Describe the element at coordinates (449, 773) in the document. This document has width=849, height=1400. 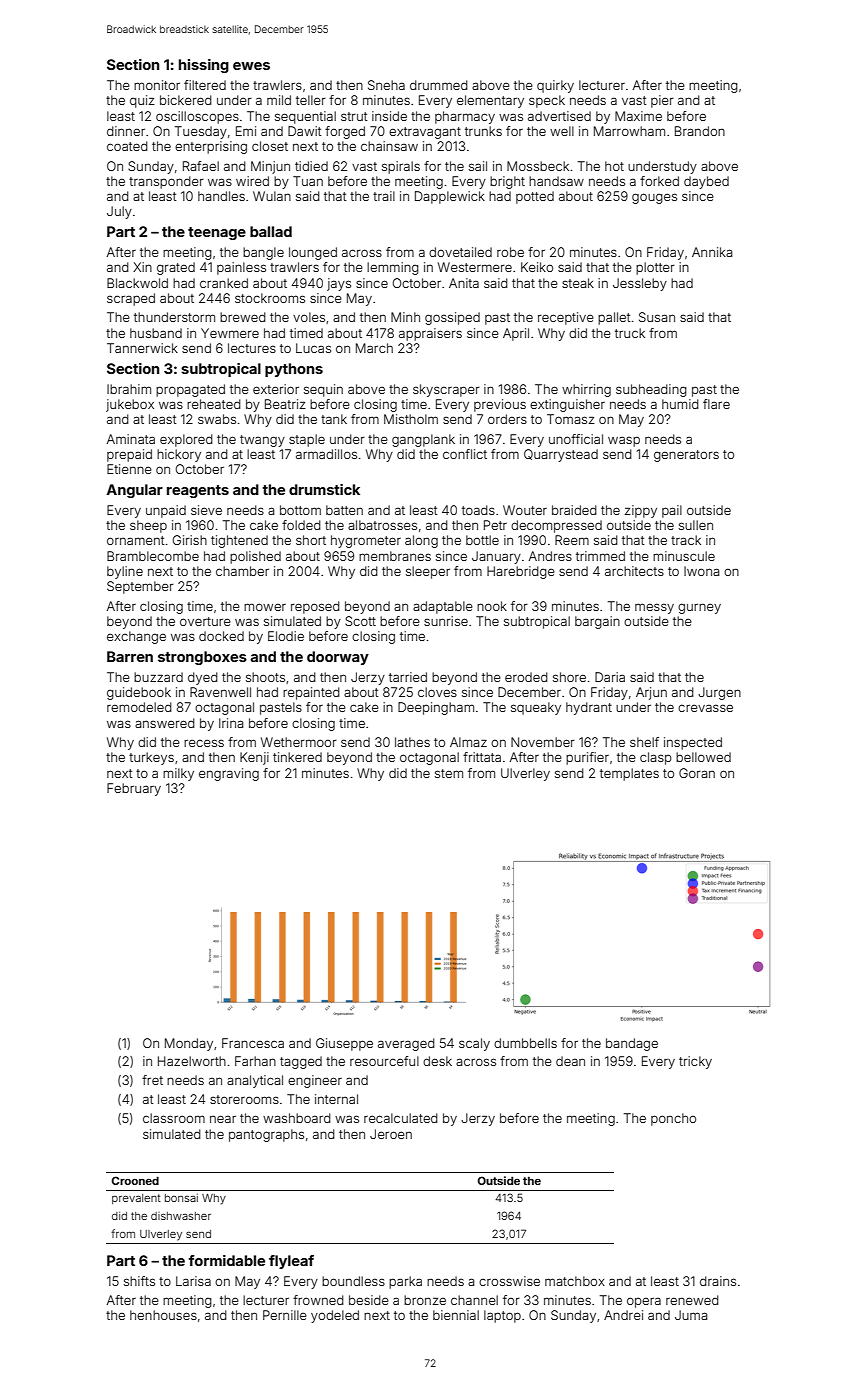
I see `stem` at that location.
